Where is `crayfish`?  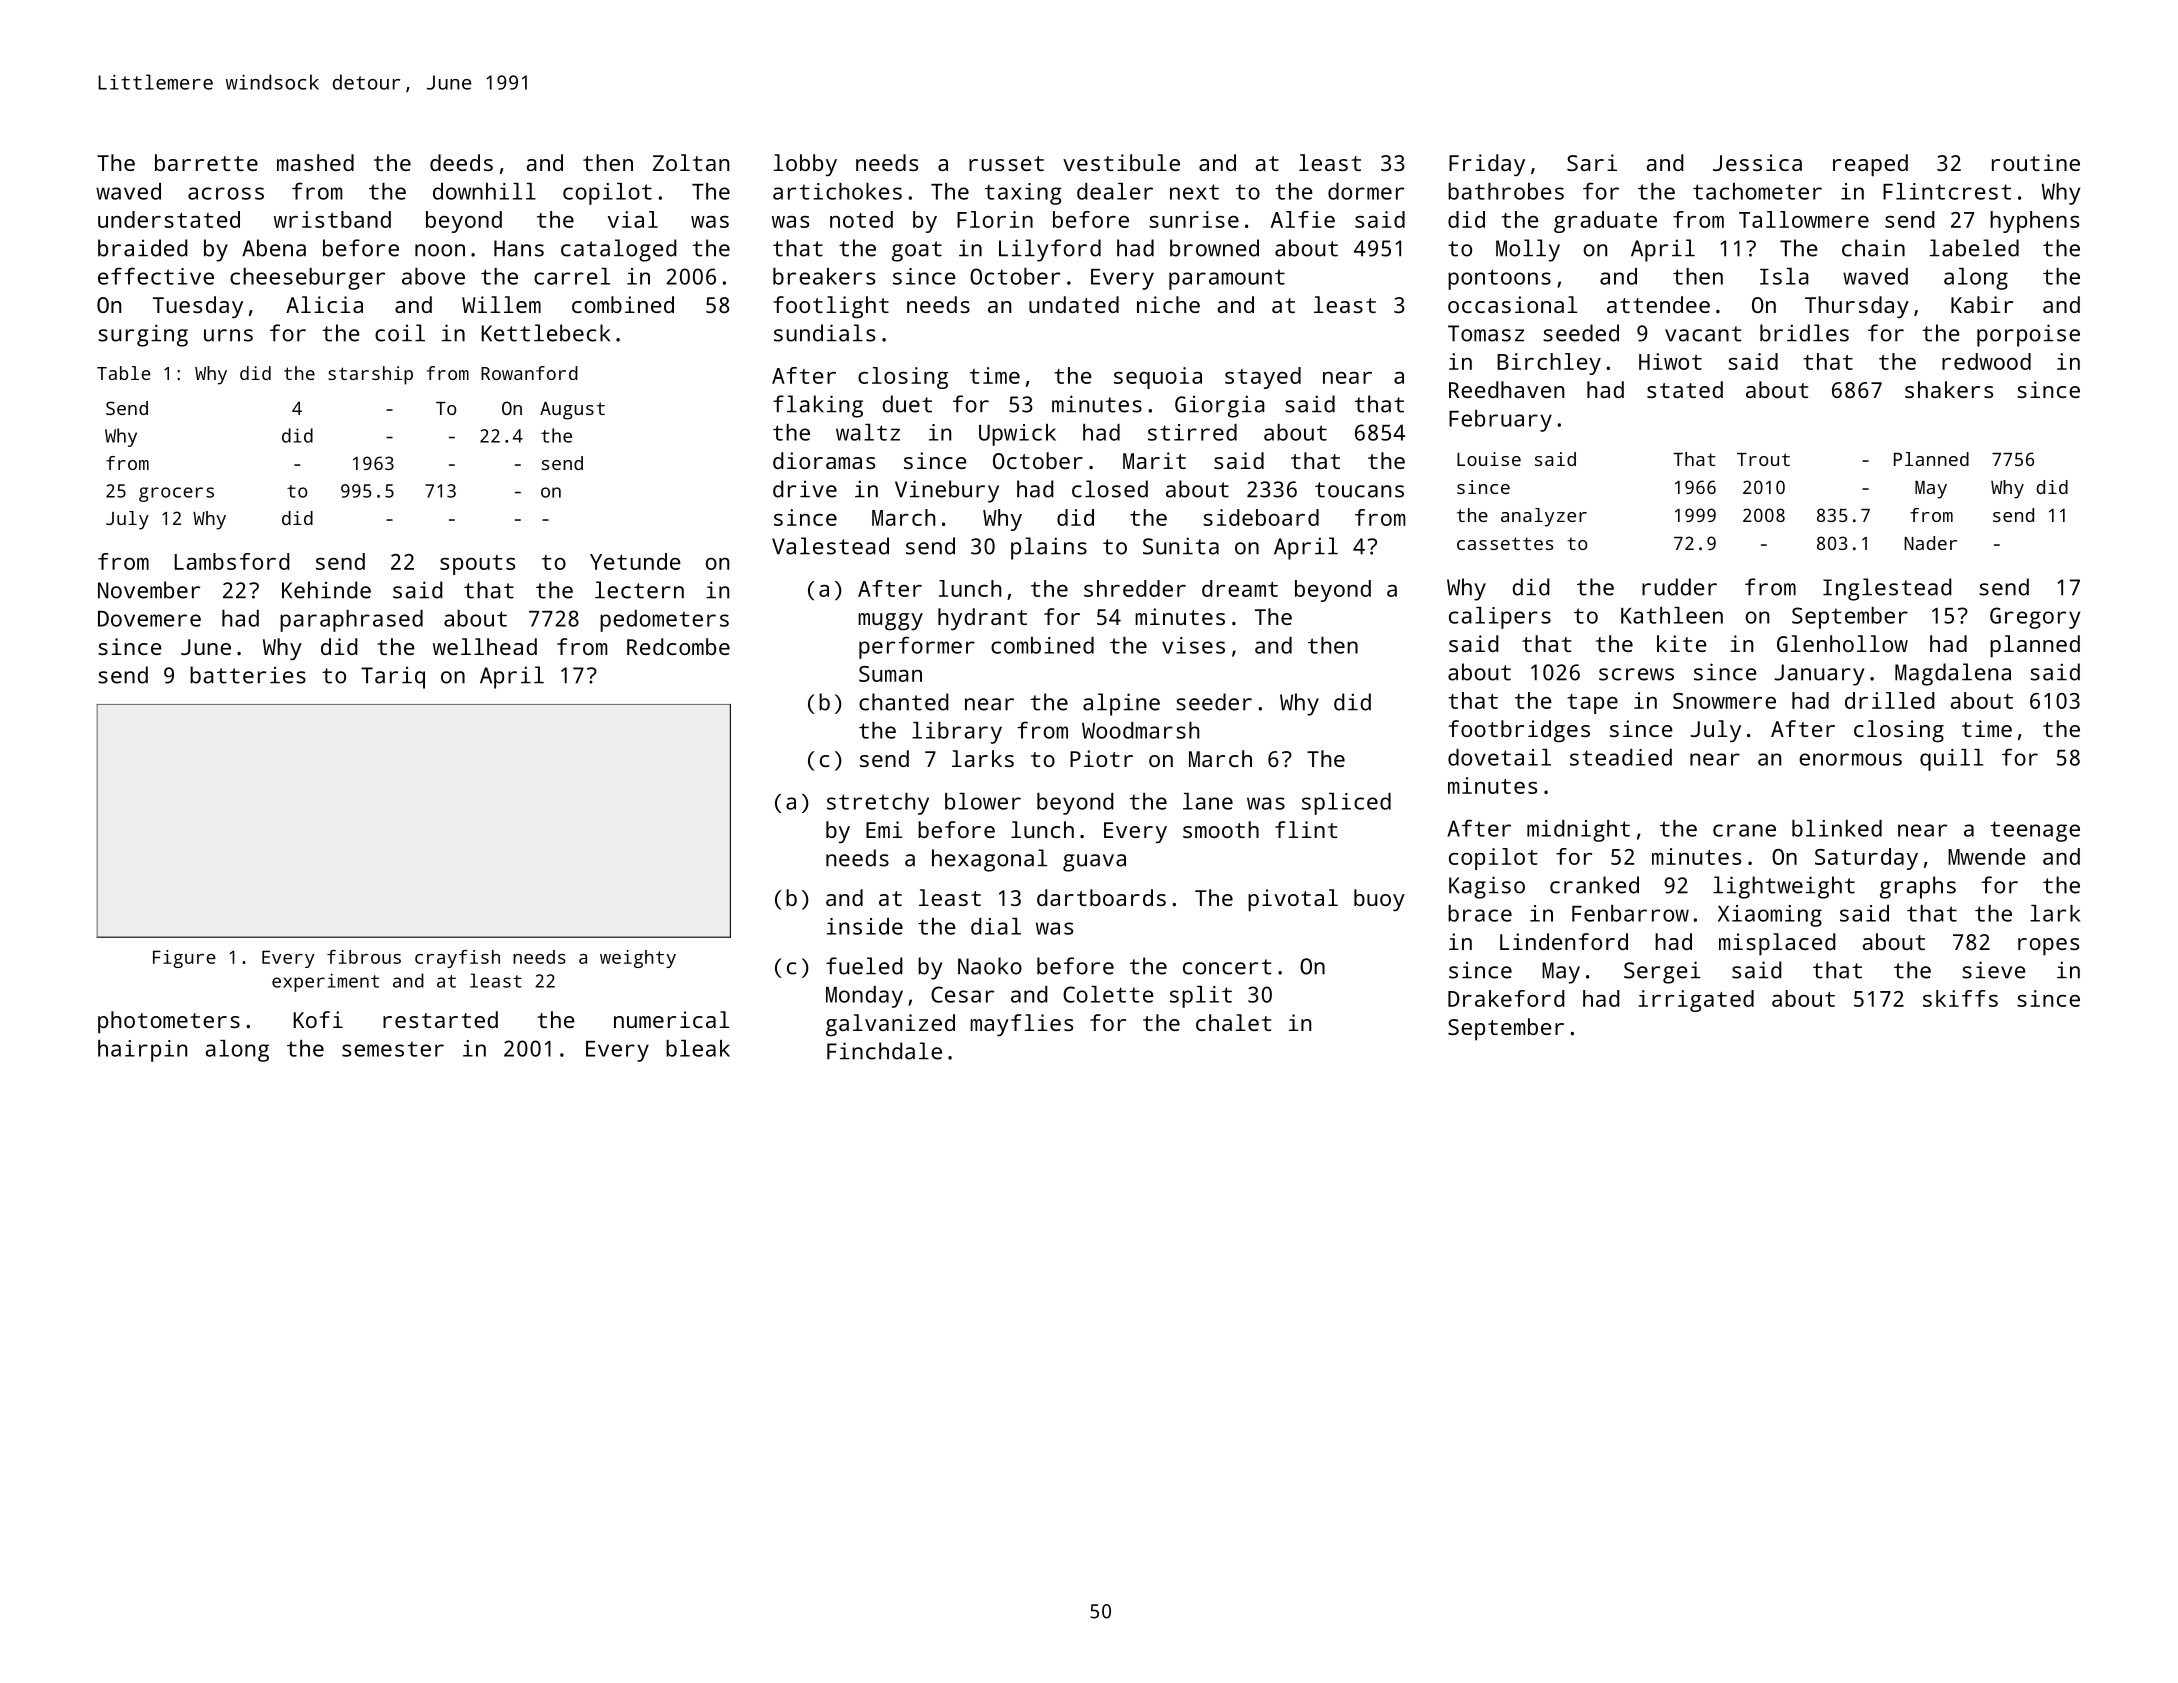
crayfish is located at coordinates (457, 959).
